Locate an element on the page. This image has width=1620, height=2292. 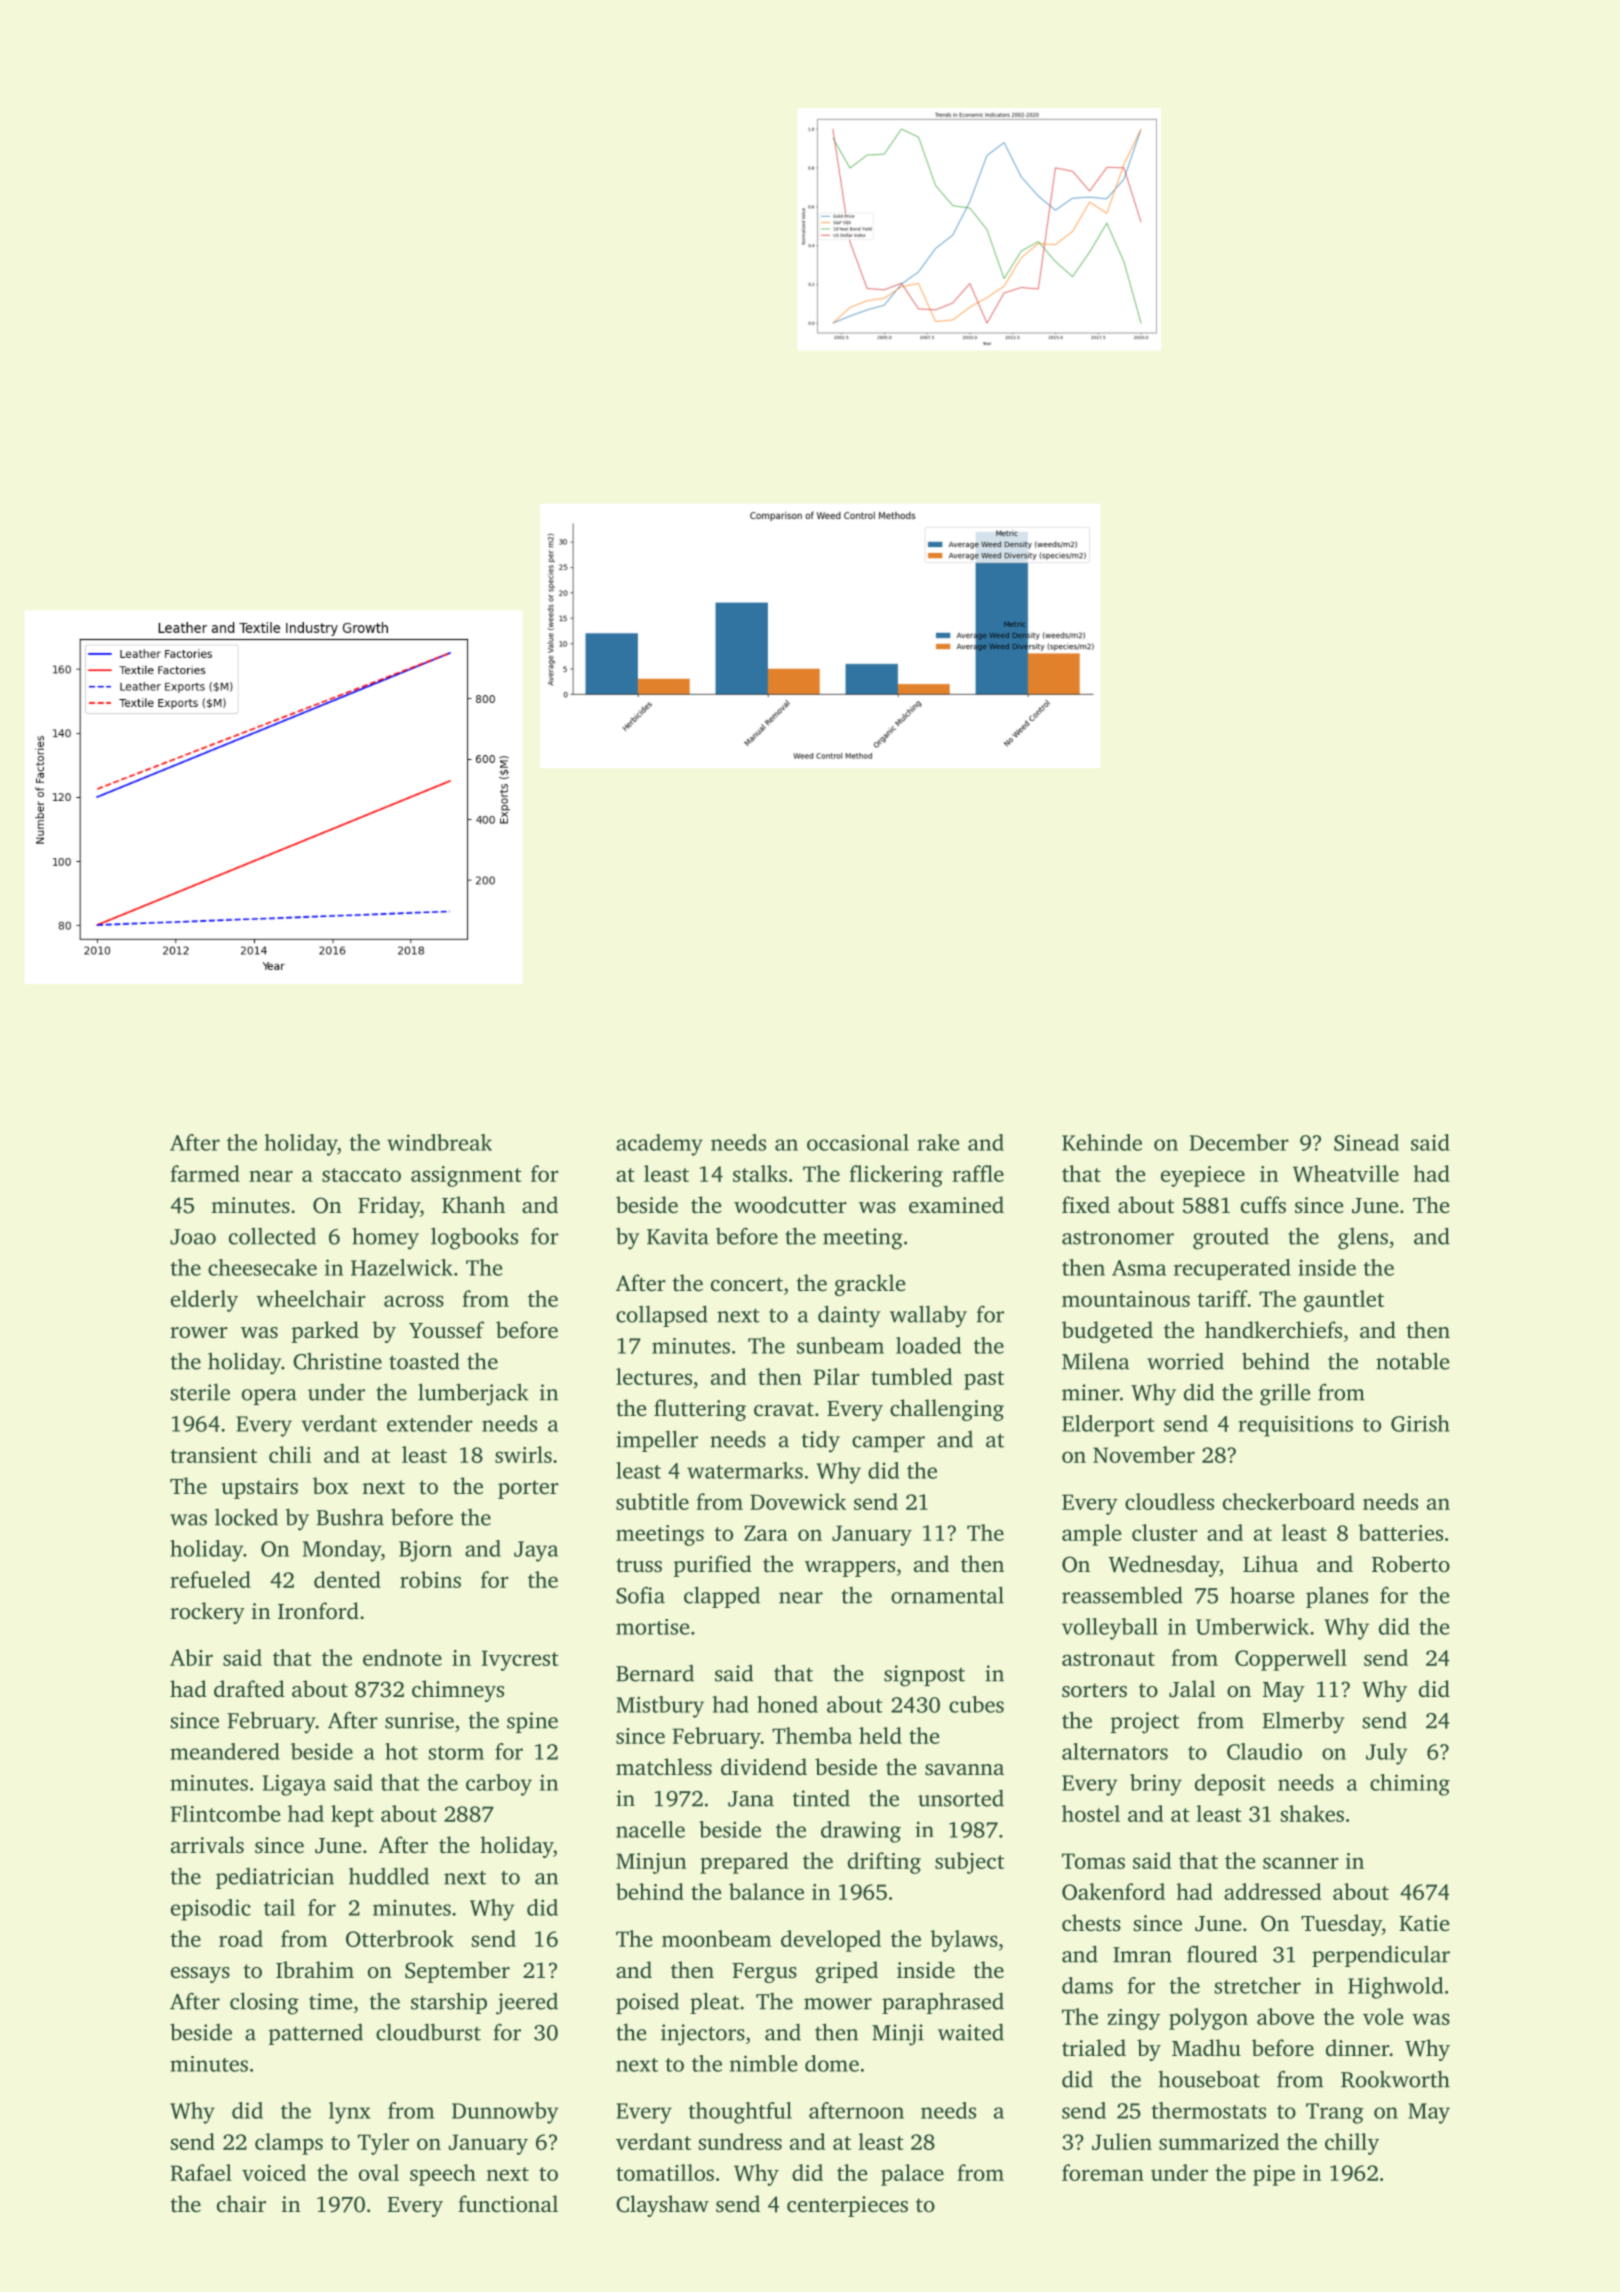
Kehinde is located at coordinates (1102, 1142).
